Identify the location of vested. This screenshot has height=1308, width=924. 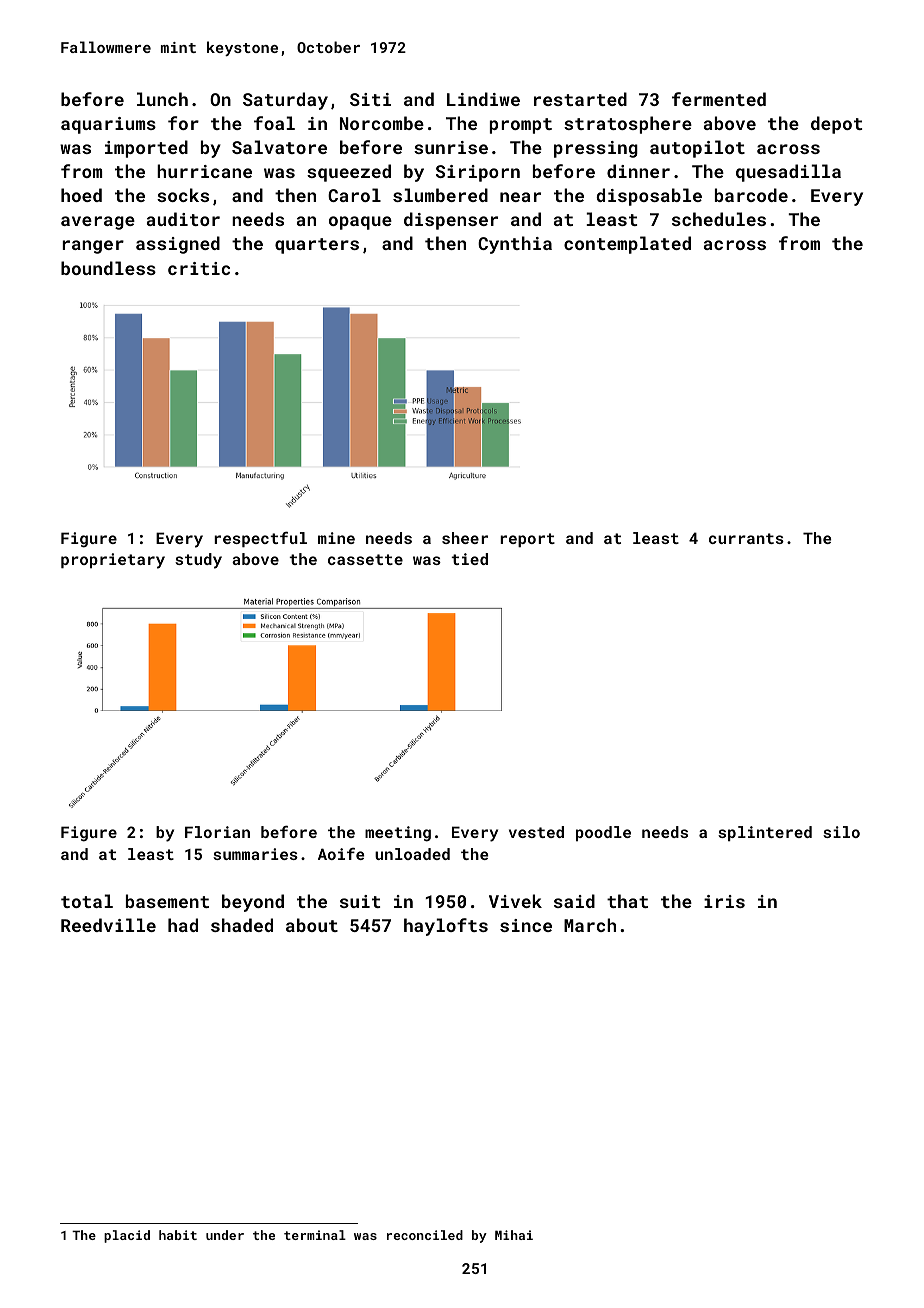
(536, 832).
